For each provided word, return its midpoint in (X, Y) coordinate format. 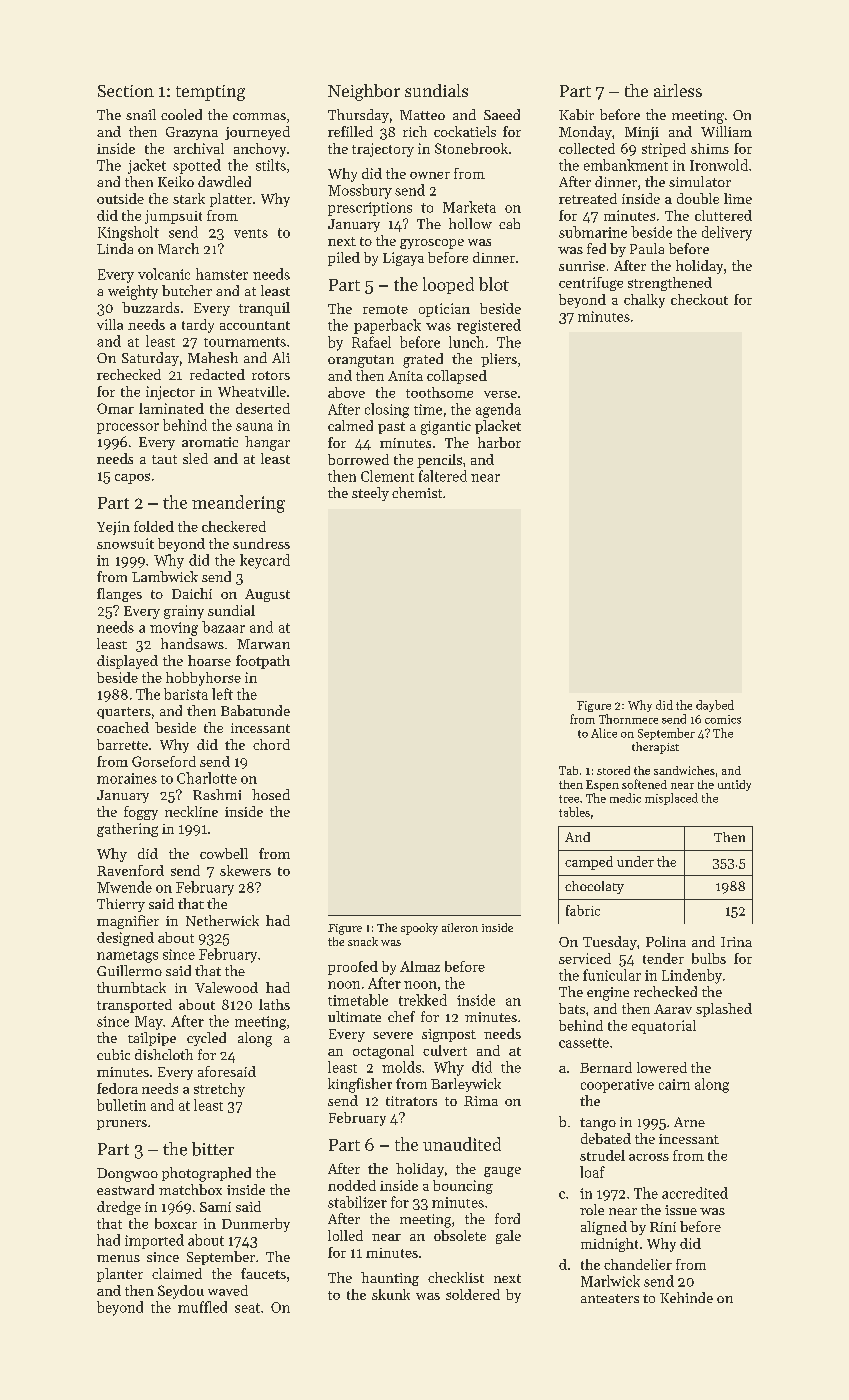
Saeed (502, 114)
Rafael (371, 342)
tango (598, 1124)
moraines (127, 778)
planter (120, 1275)
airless (678, 90)
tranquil (264, 309)
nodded (352, 1185)
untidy (734, 785)
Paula (647, 248)
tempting (210, 93)
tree (569, 799)
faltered (443, 476)
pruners (122, 1125)
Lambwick (165, 576)
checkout (699, 299)
